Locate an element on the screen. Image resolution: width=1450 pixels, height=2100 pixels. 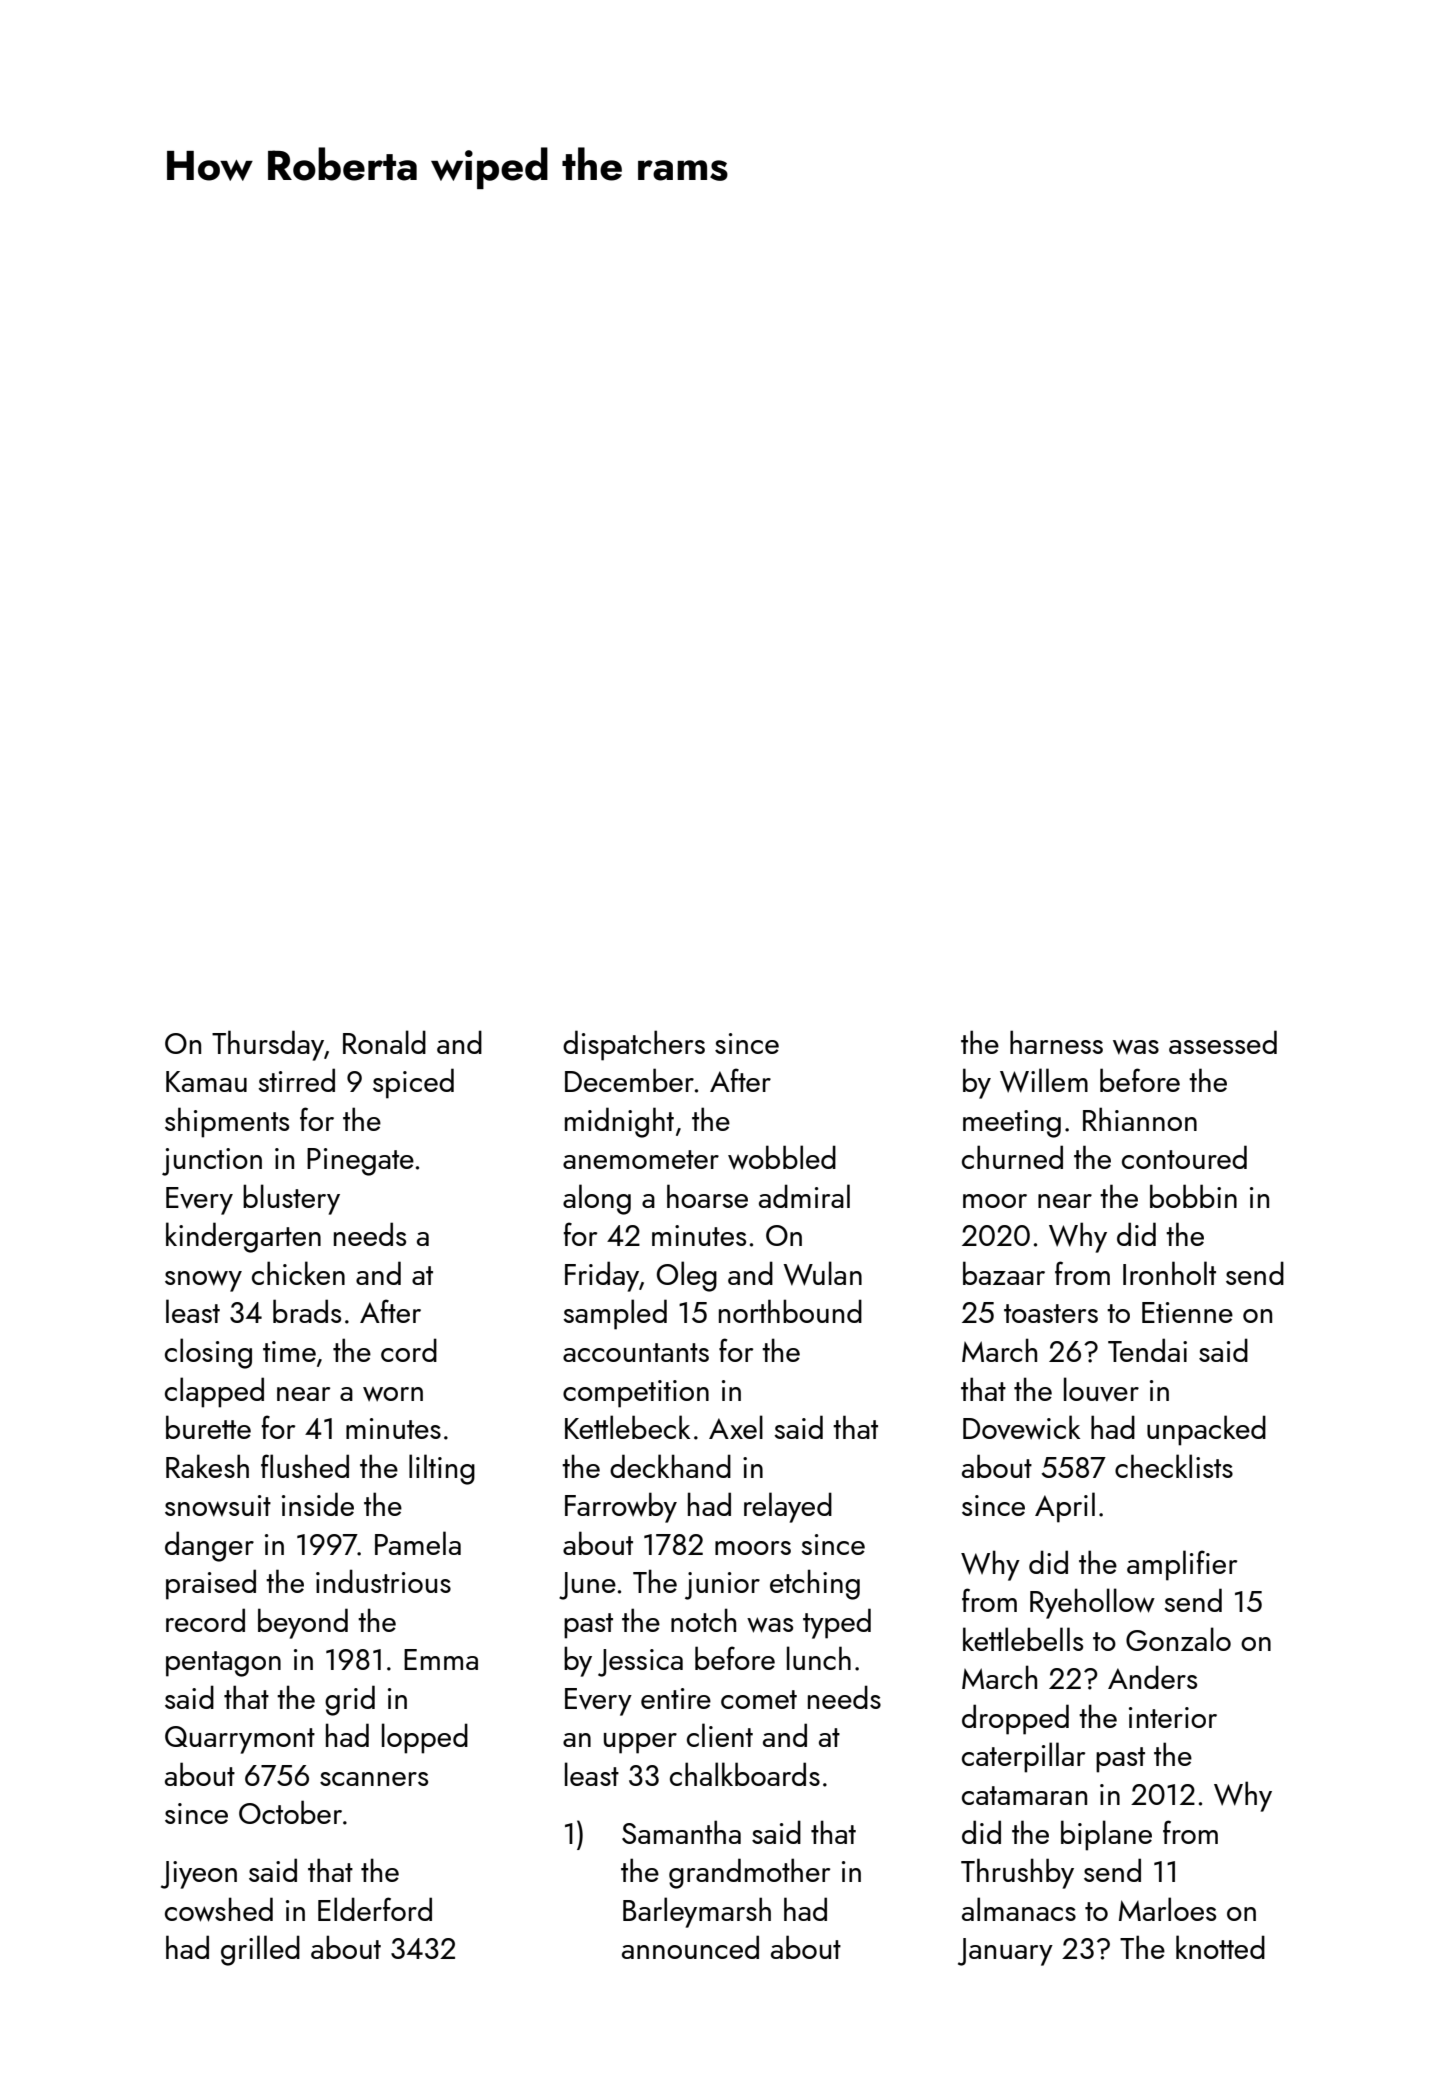
entire is located at coordinates (676, 1698).
